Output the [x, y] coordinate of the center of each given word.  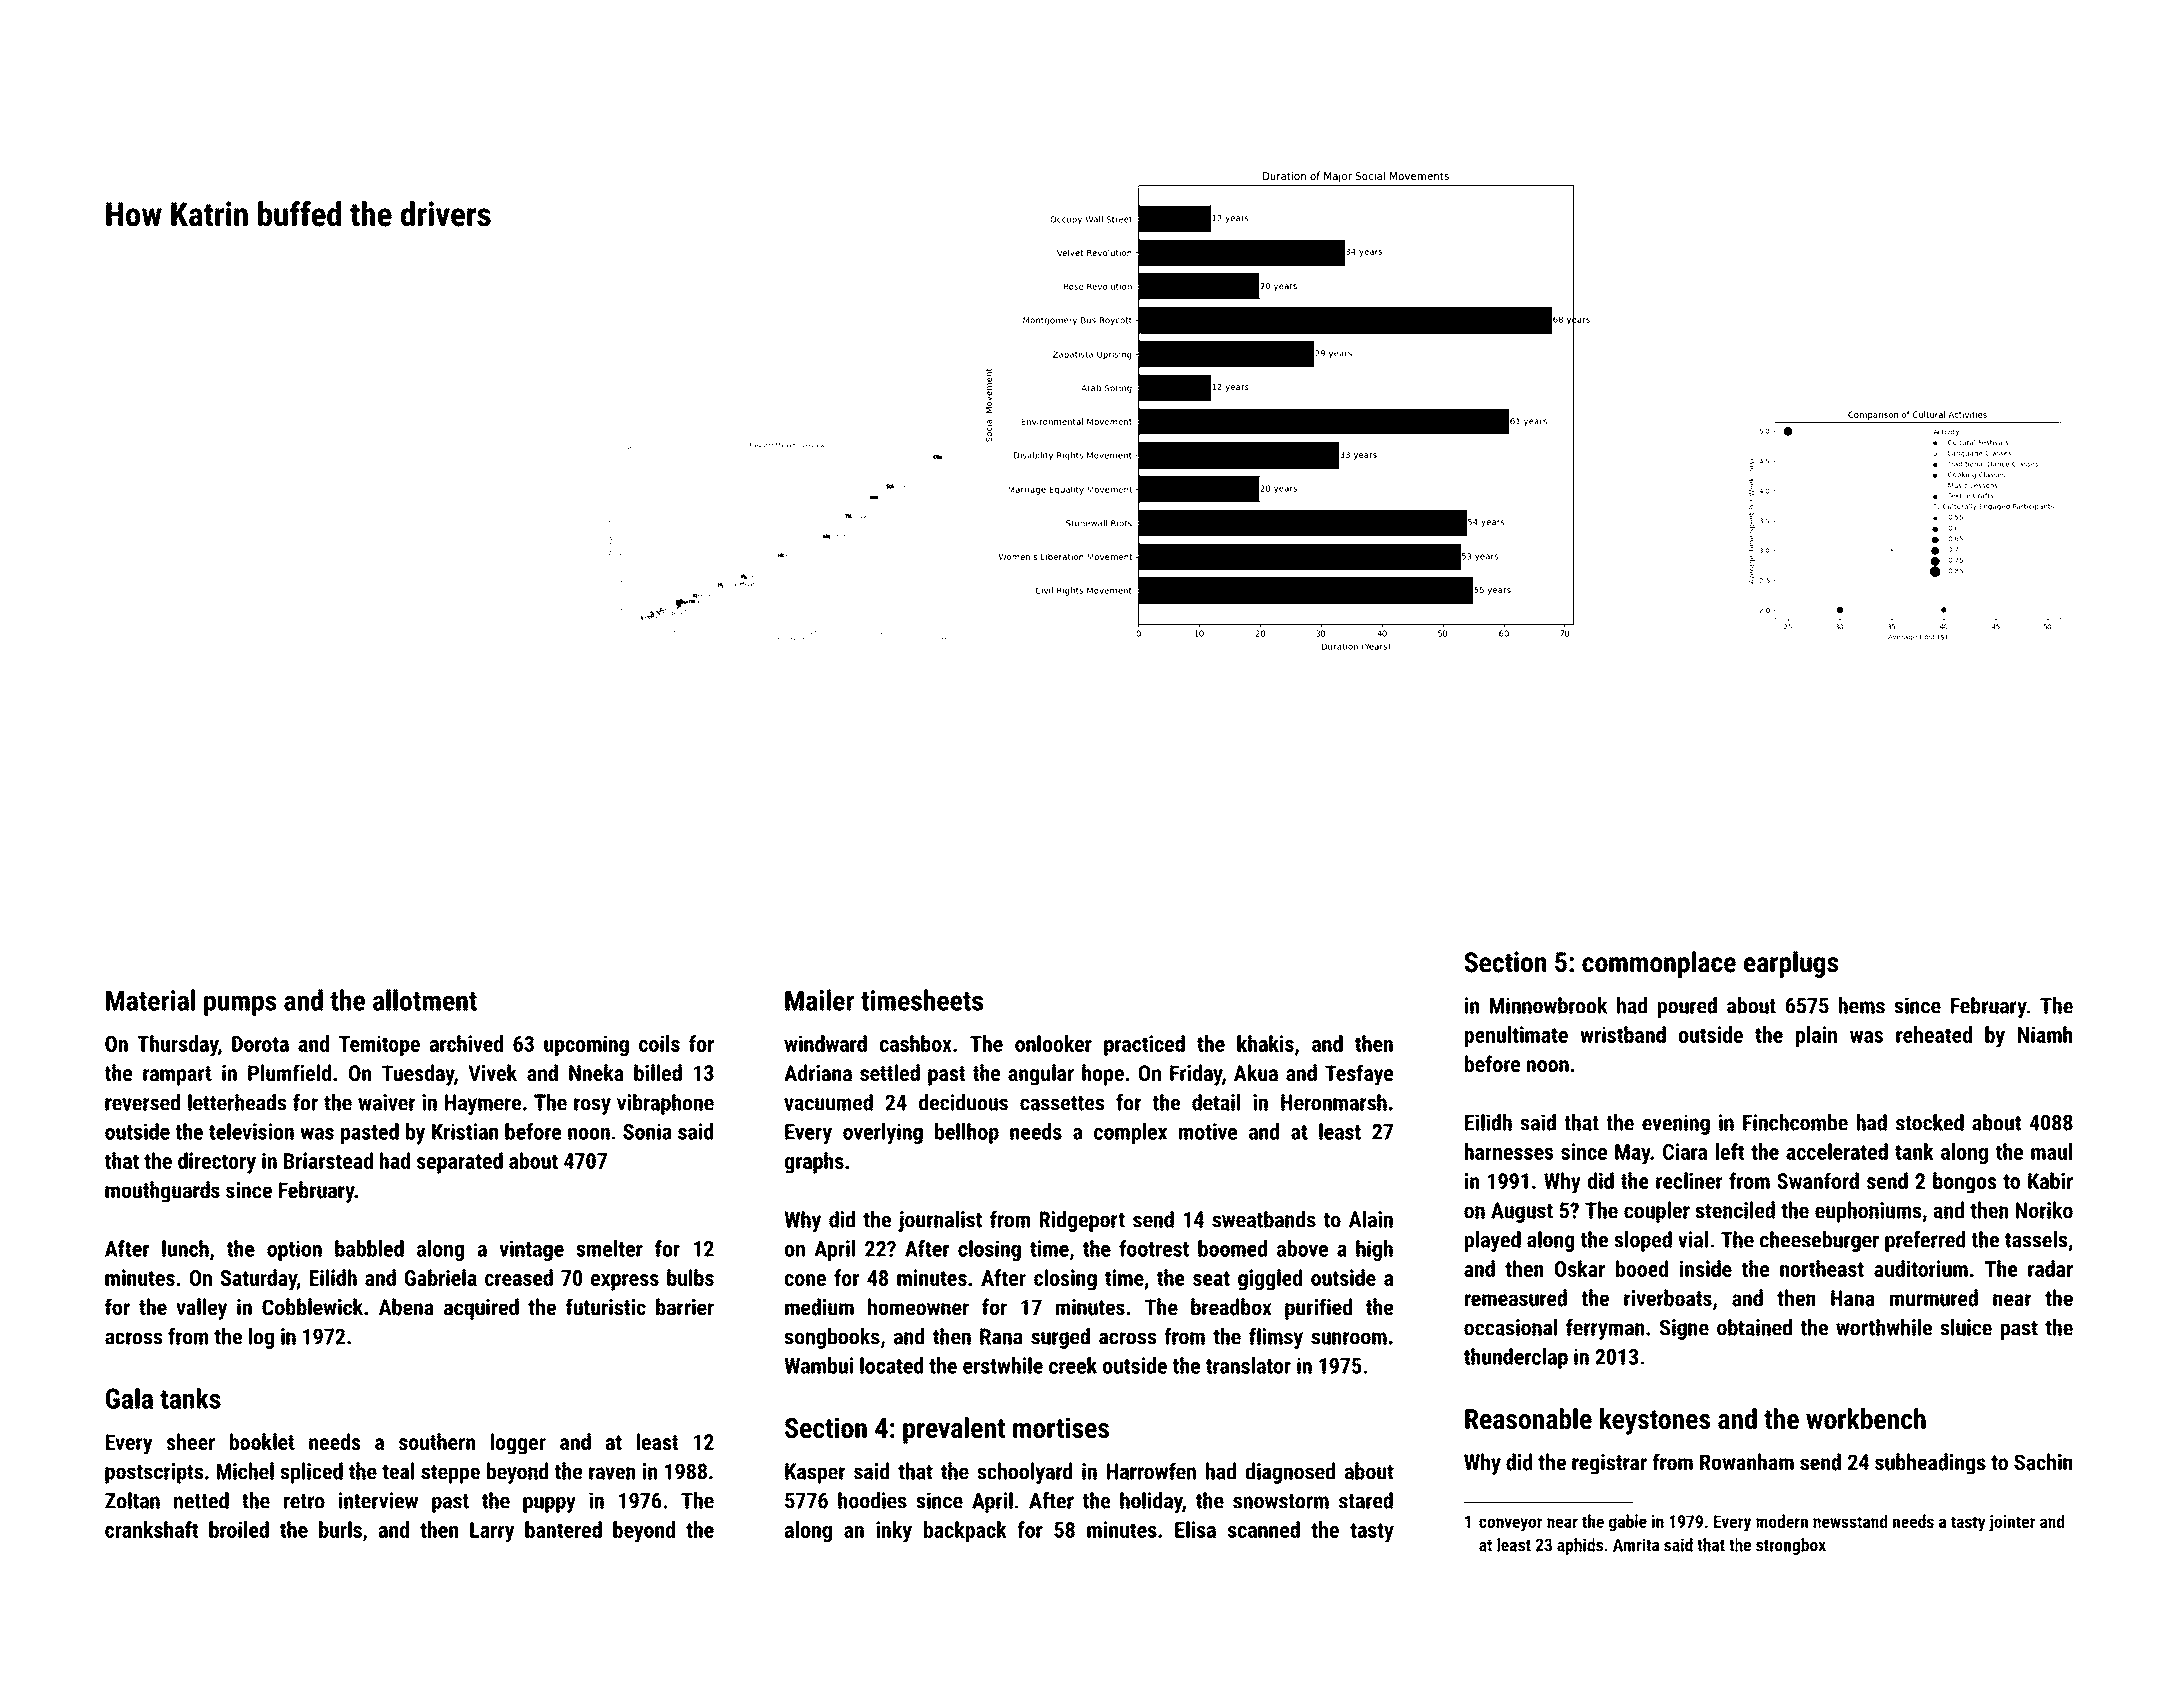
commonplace [1659, 964]
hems [1862, 1005]
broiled [239, 1529]
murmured [1934, 1298]
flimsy [1276, 1338]
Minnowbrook [1548, 1005]
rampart [177, 1076]
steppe [450, 1474]
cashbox [916, 1043]
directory [217, 1163]
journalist [940, 1221]
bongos [1964, 1183]
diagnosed [1290, 1473]
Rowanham [1747, 1462]
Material [150, 1000]
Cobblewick [312, 1307]
